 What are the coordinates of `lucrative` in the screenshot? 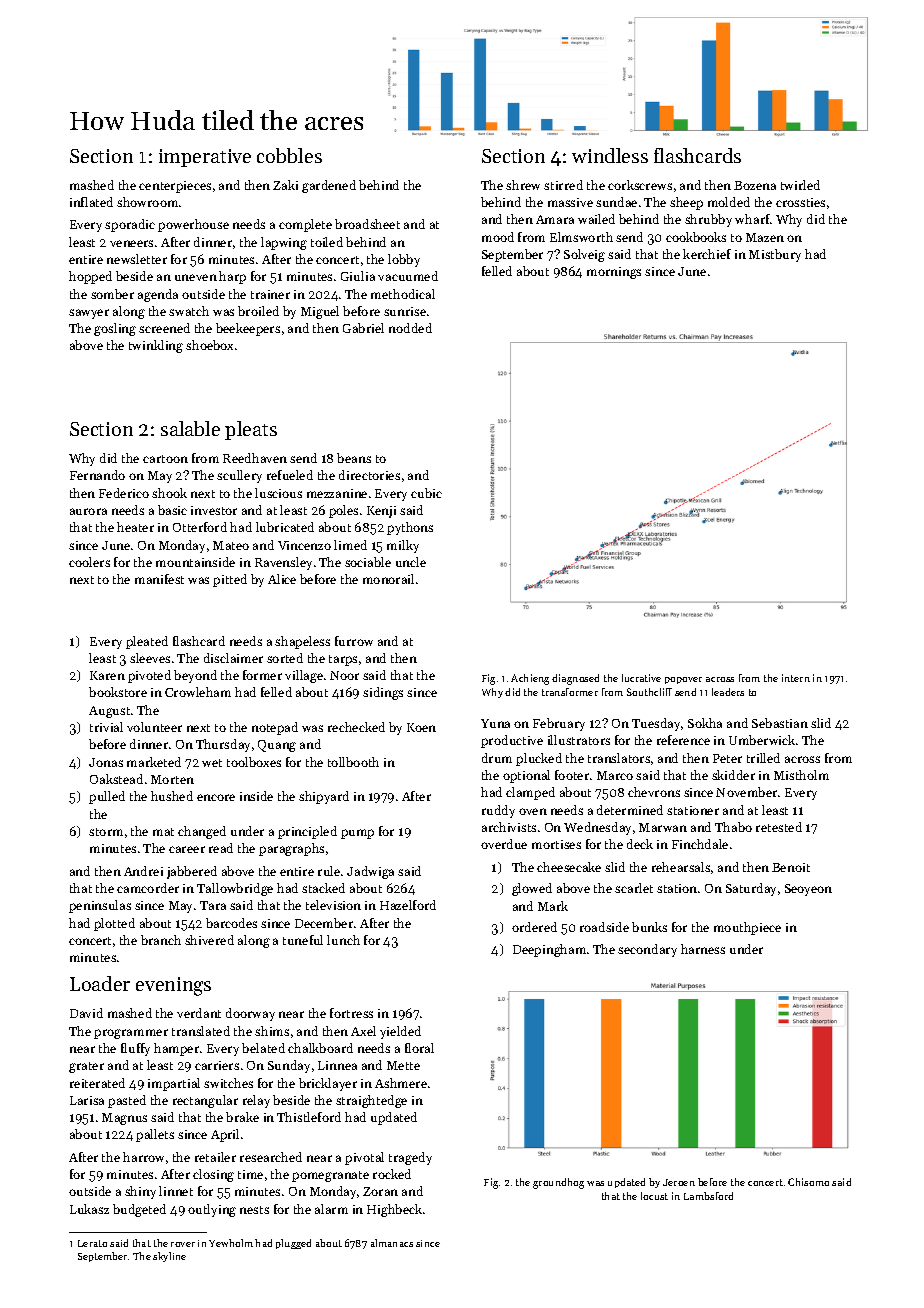 It's located at (641, 678).
